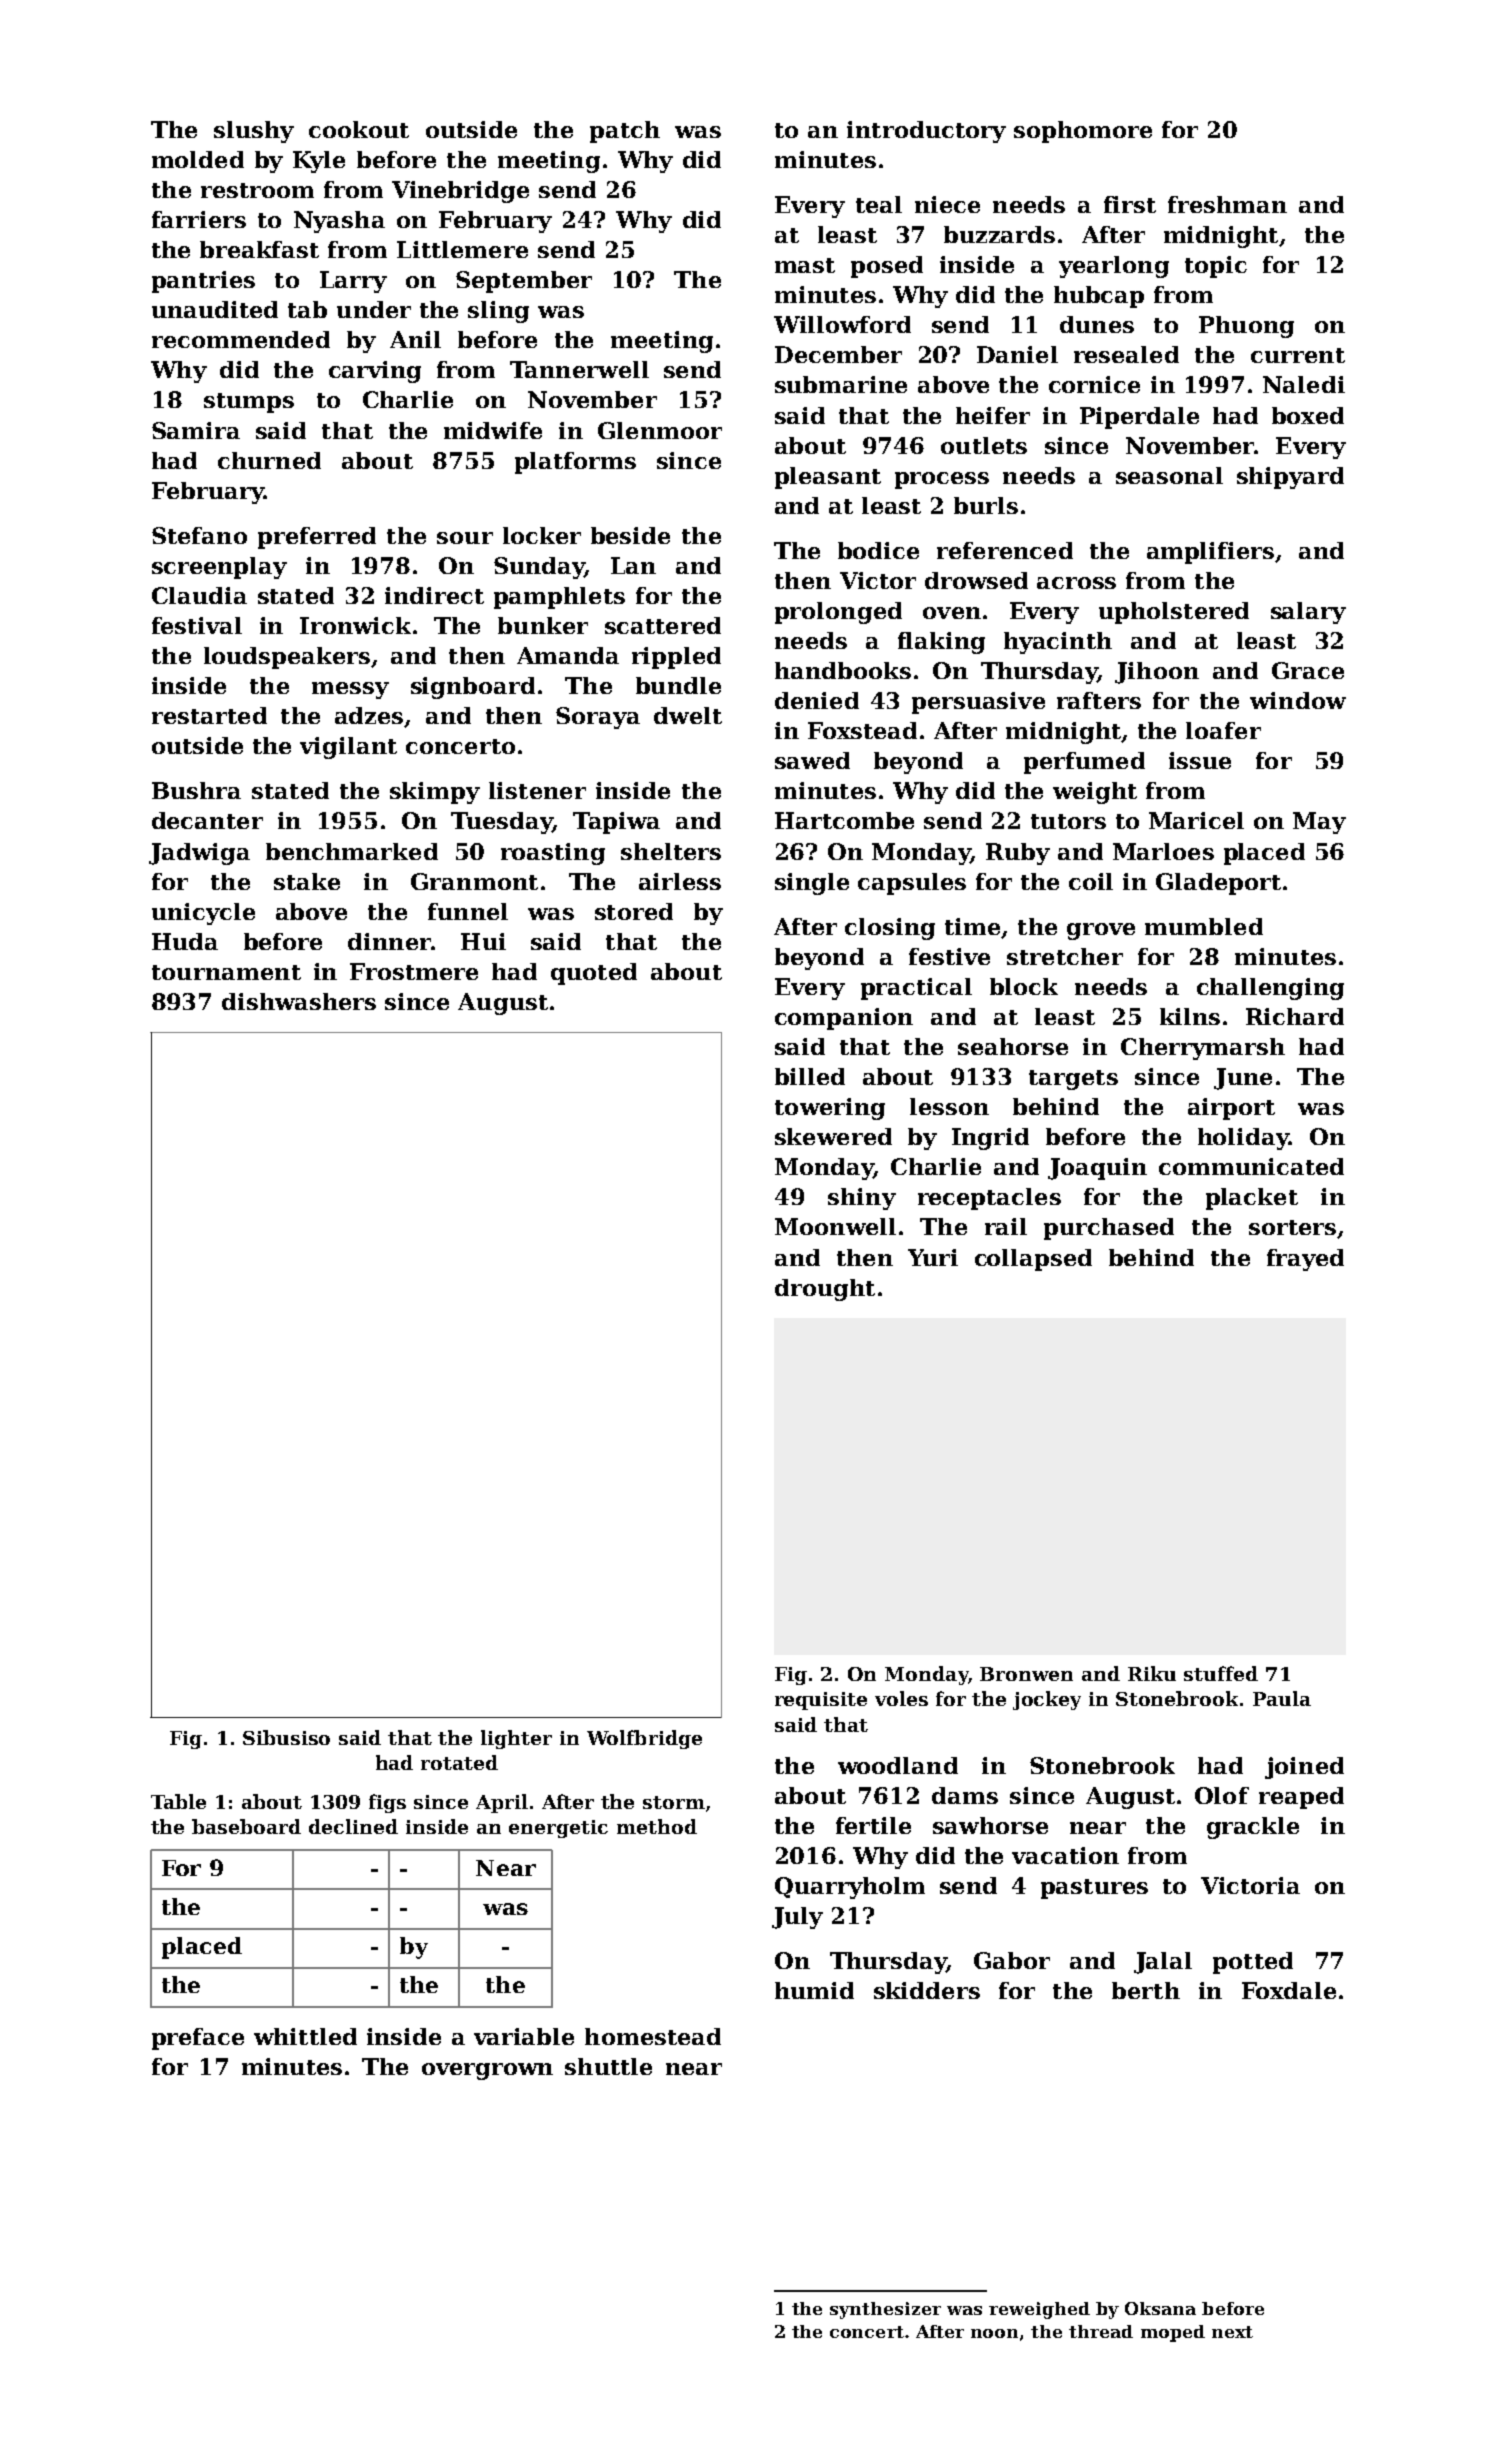 Image resolution: width=1496 pixels, height=2464 pixels. What do you see at coordinates (821, 1701) in the image?
I see `requisite` at bounding box center [821, 1701].
